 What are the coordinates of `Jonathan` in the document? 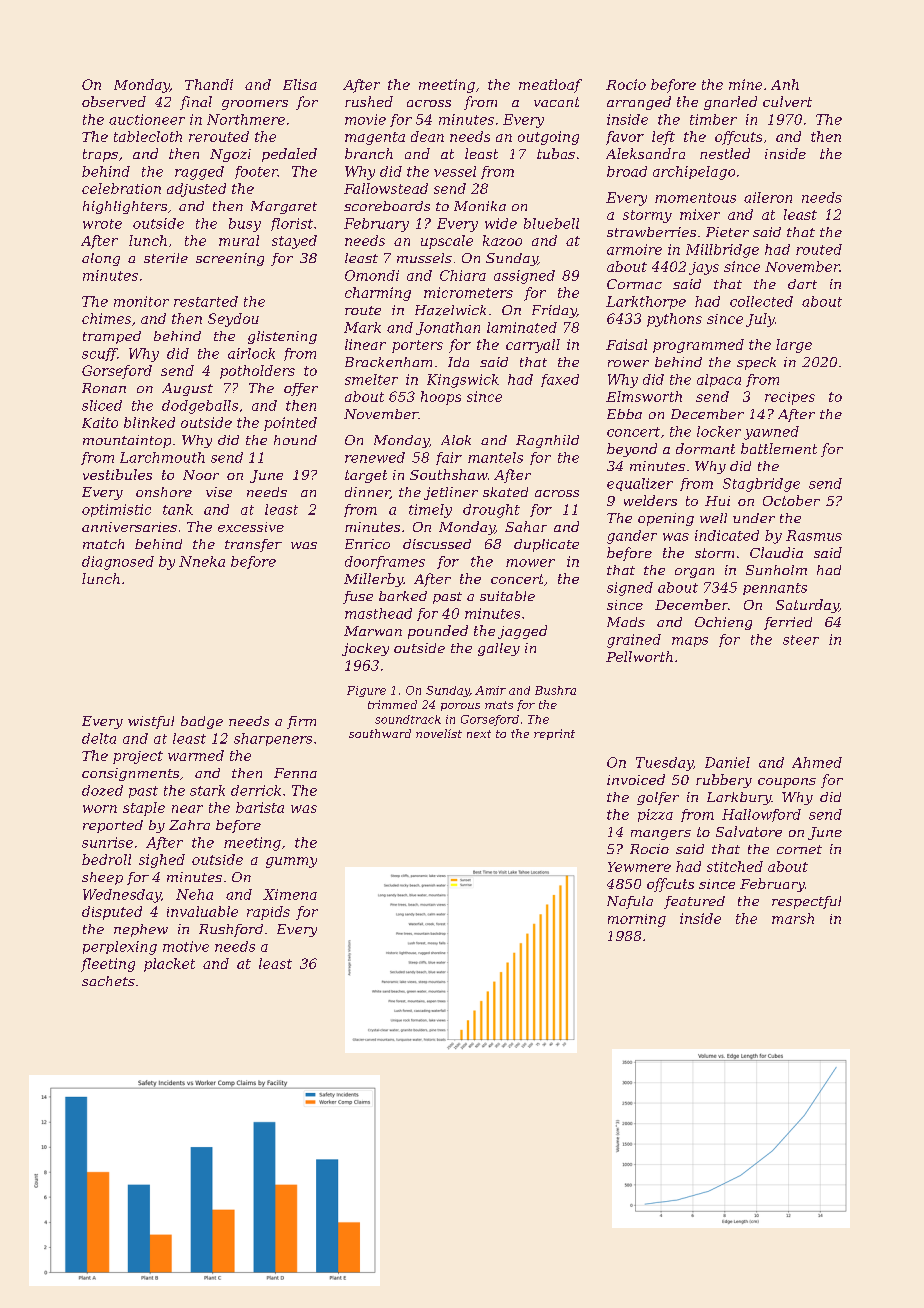 It's located at (448, 328).
